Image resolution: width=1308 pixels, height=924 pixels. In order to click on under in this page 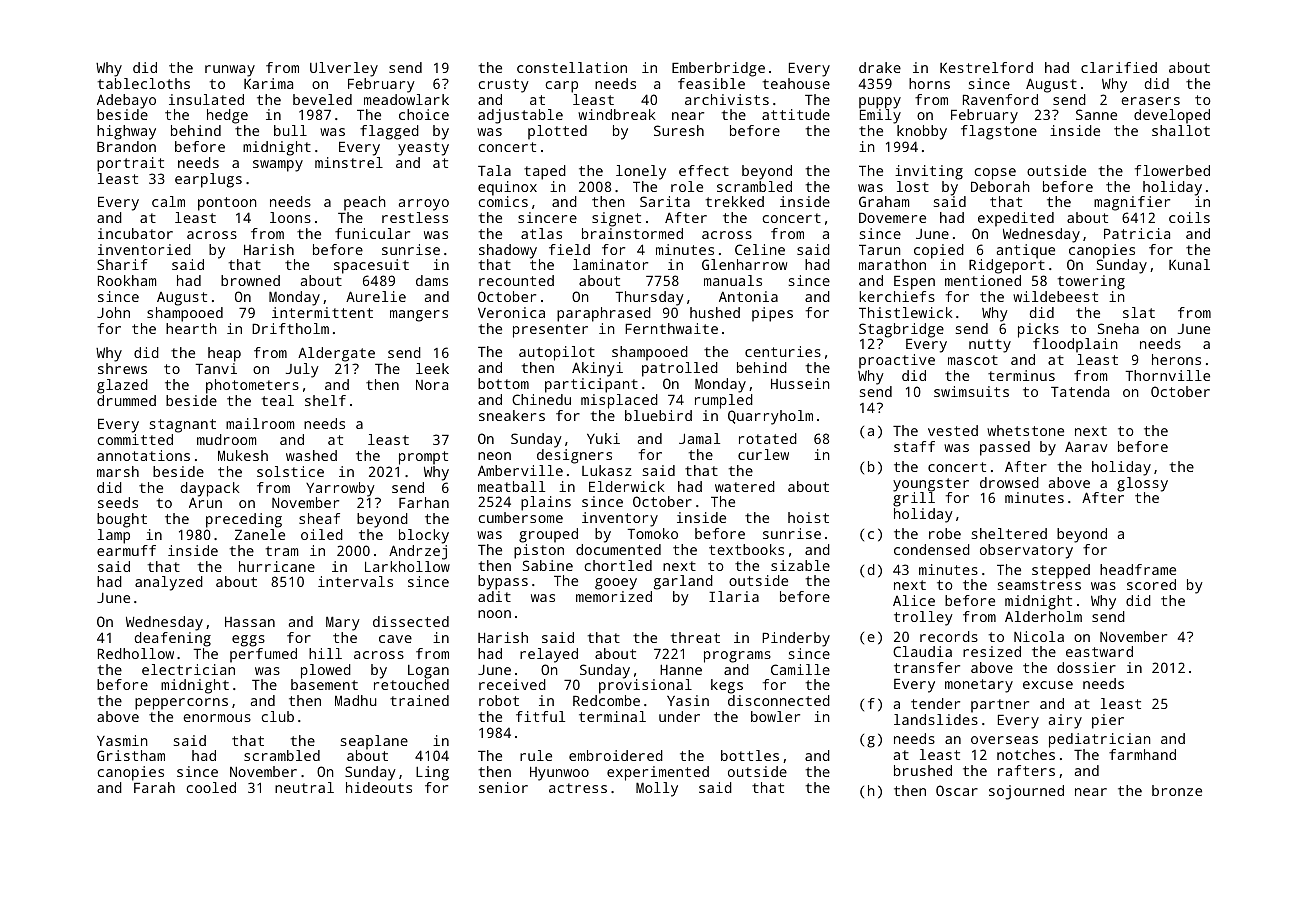, I will do `click(679, 716)`.
